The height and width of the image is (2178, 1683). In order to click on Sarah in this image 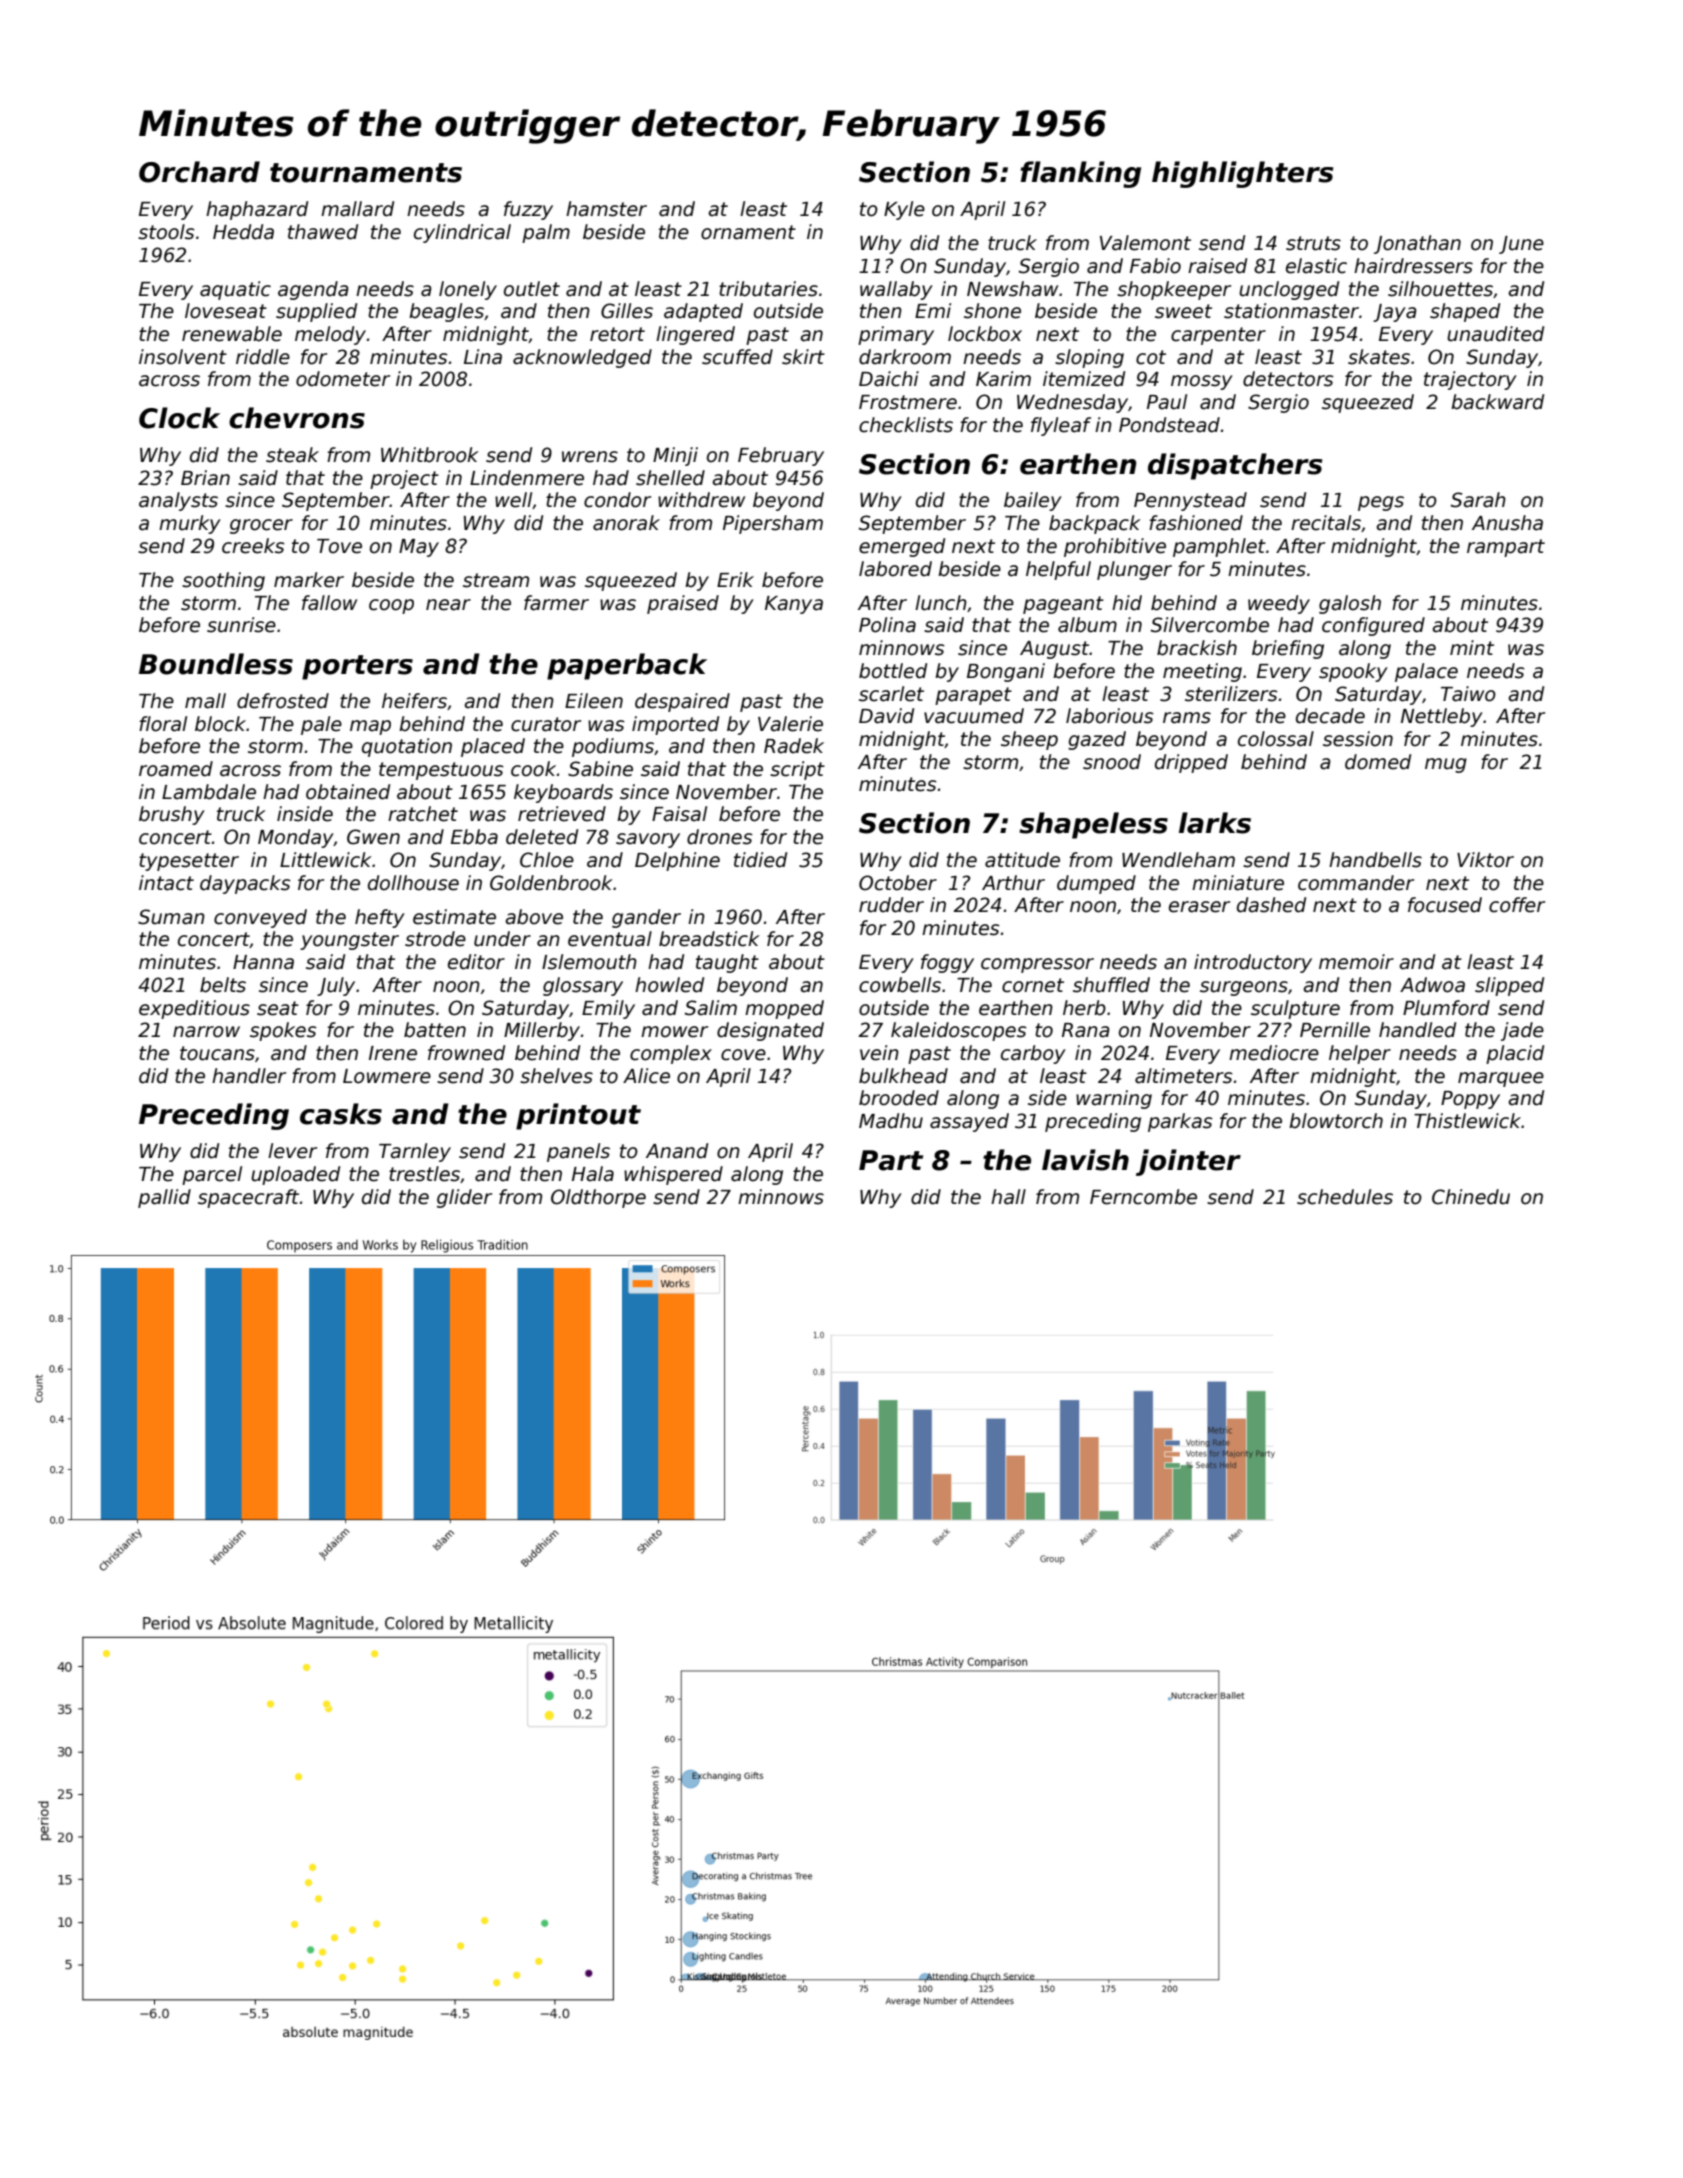, I will do `click(1478, 500)`.
